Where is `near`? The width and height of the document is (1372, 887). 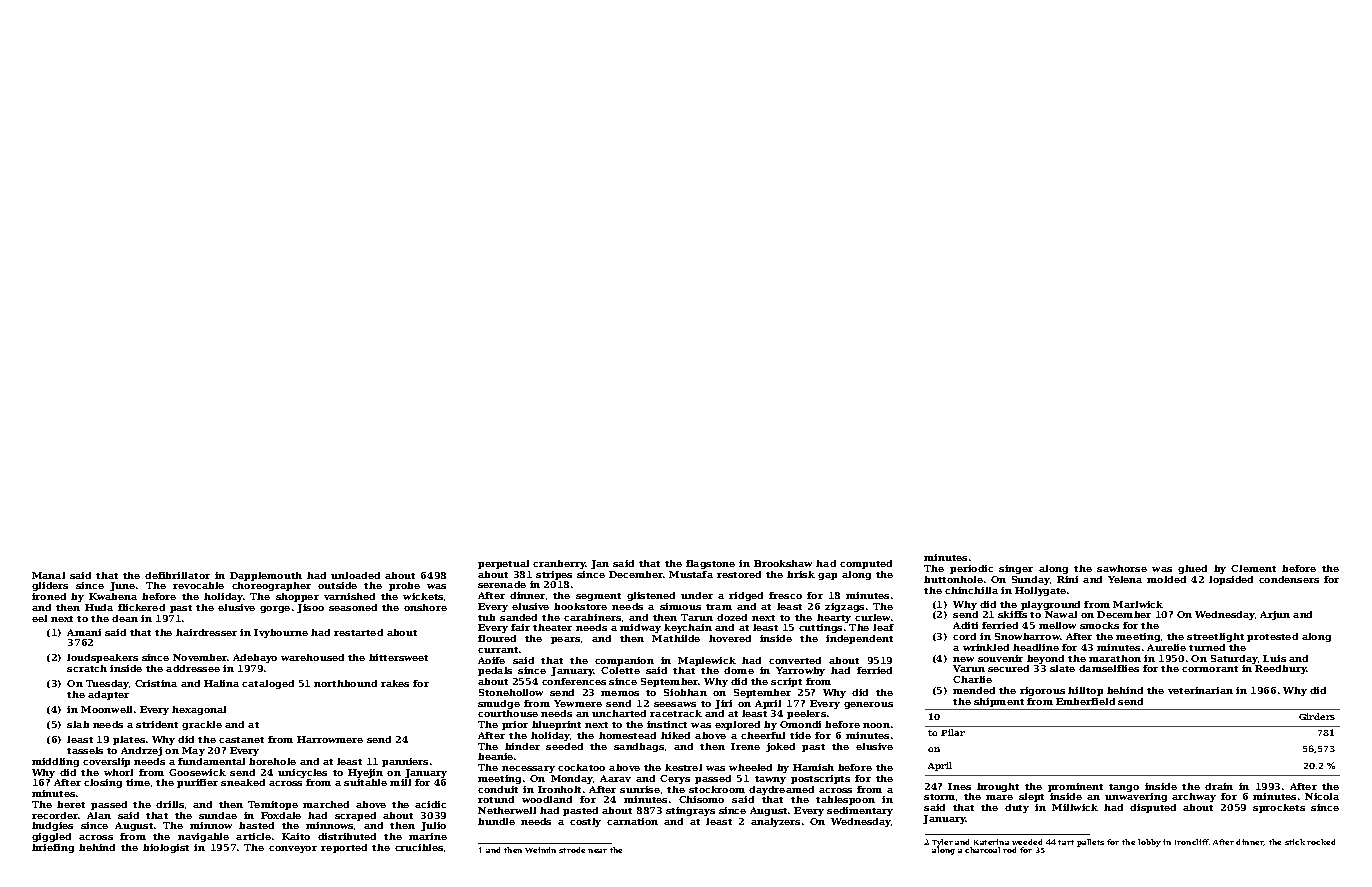 near is located at coordinates (597, 851).
